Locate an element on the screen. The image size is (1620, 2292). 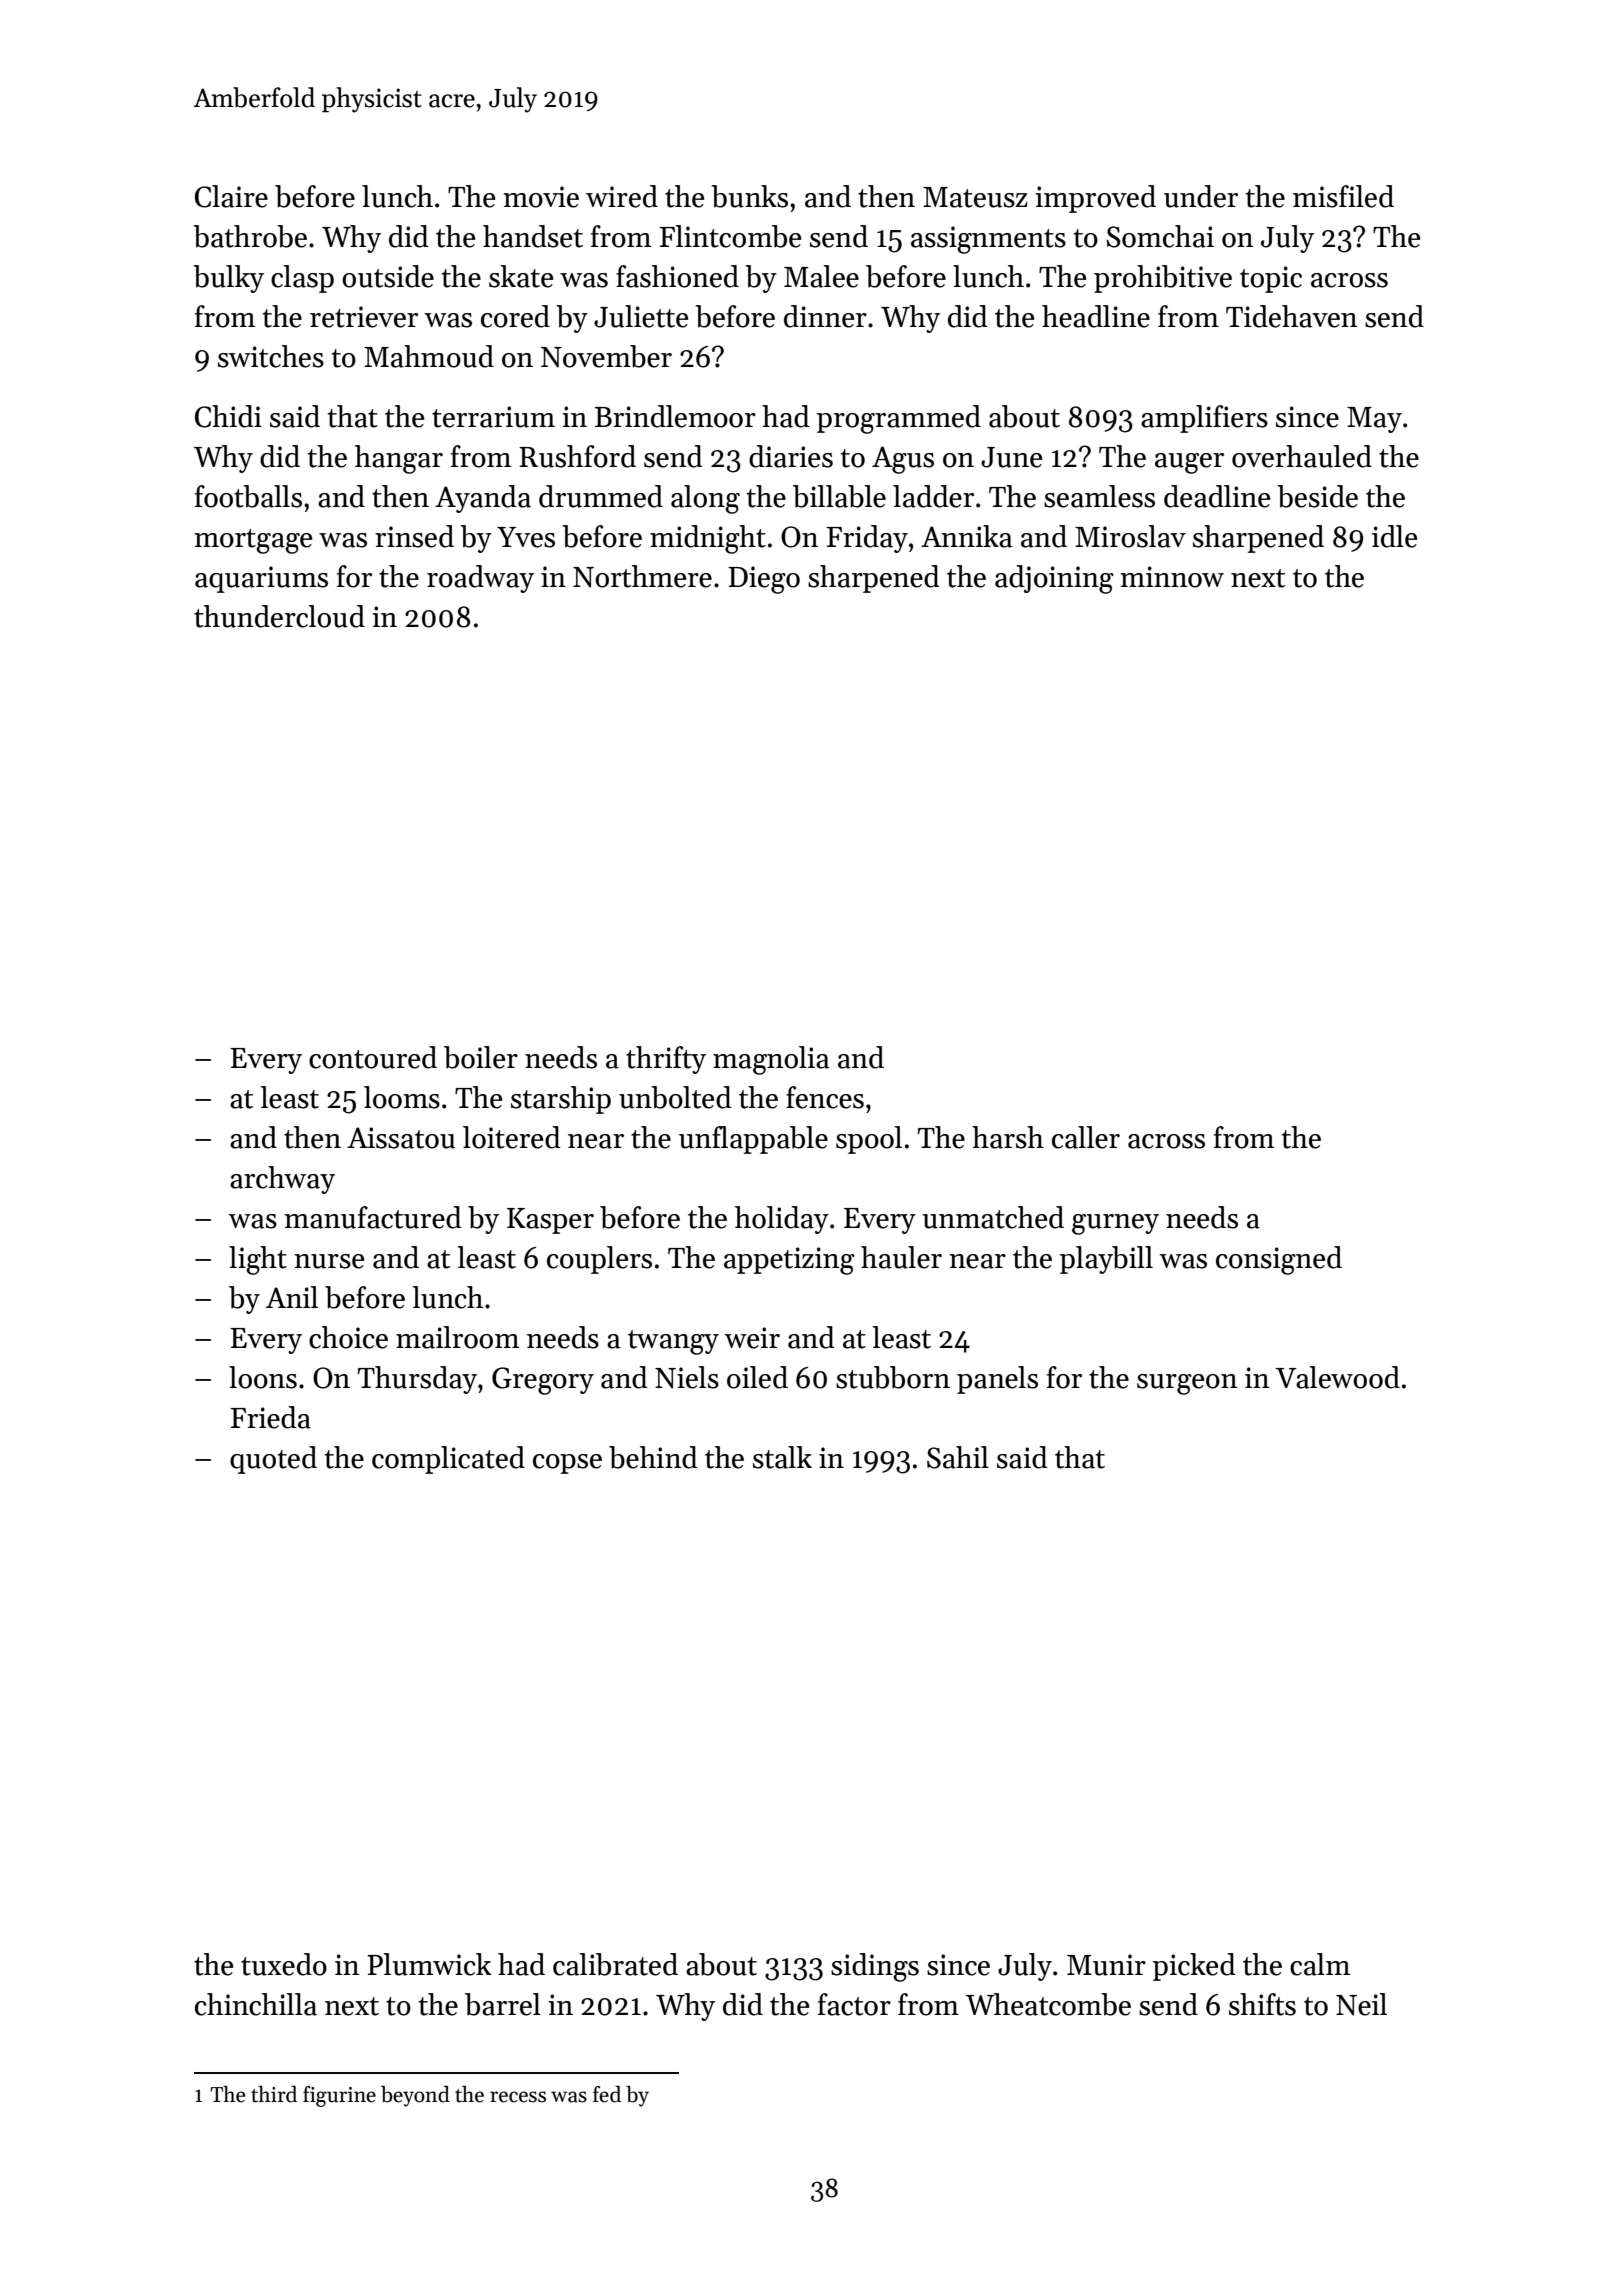
weir is located at coordinates (752, 1338).
